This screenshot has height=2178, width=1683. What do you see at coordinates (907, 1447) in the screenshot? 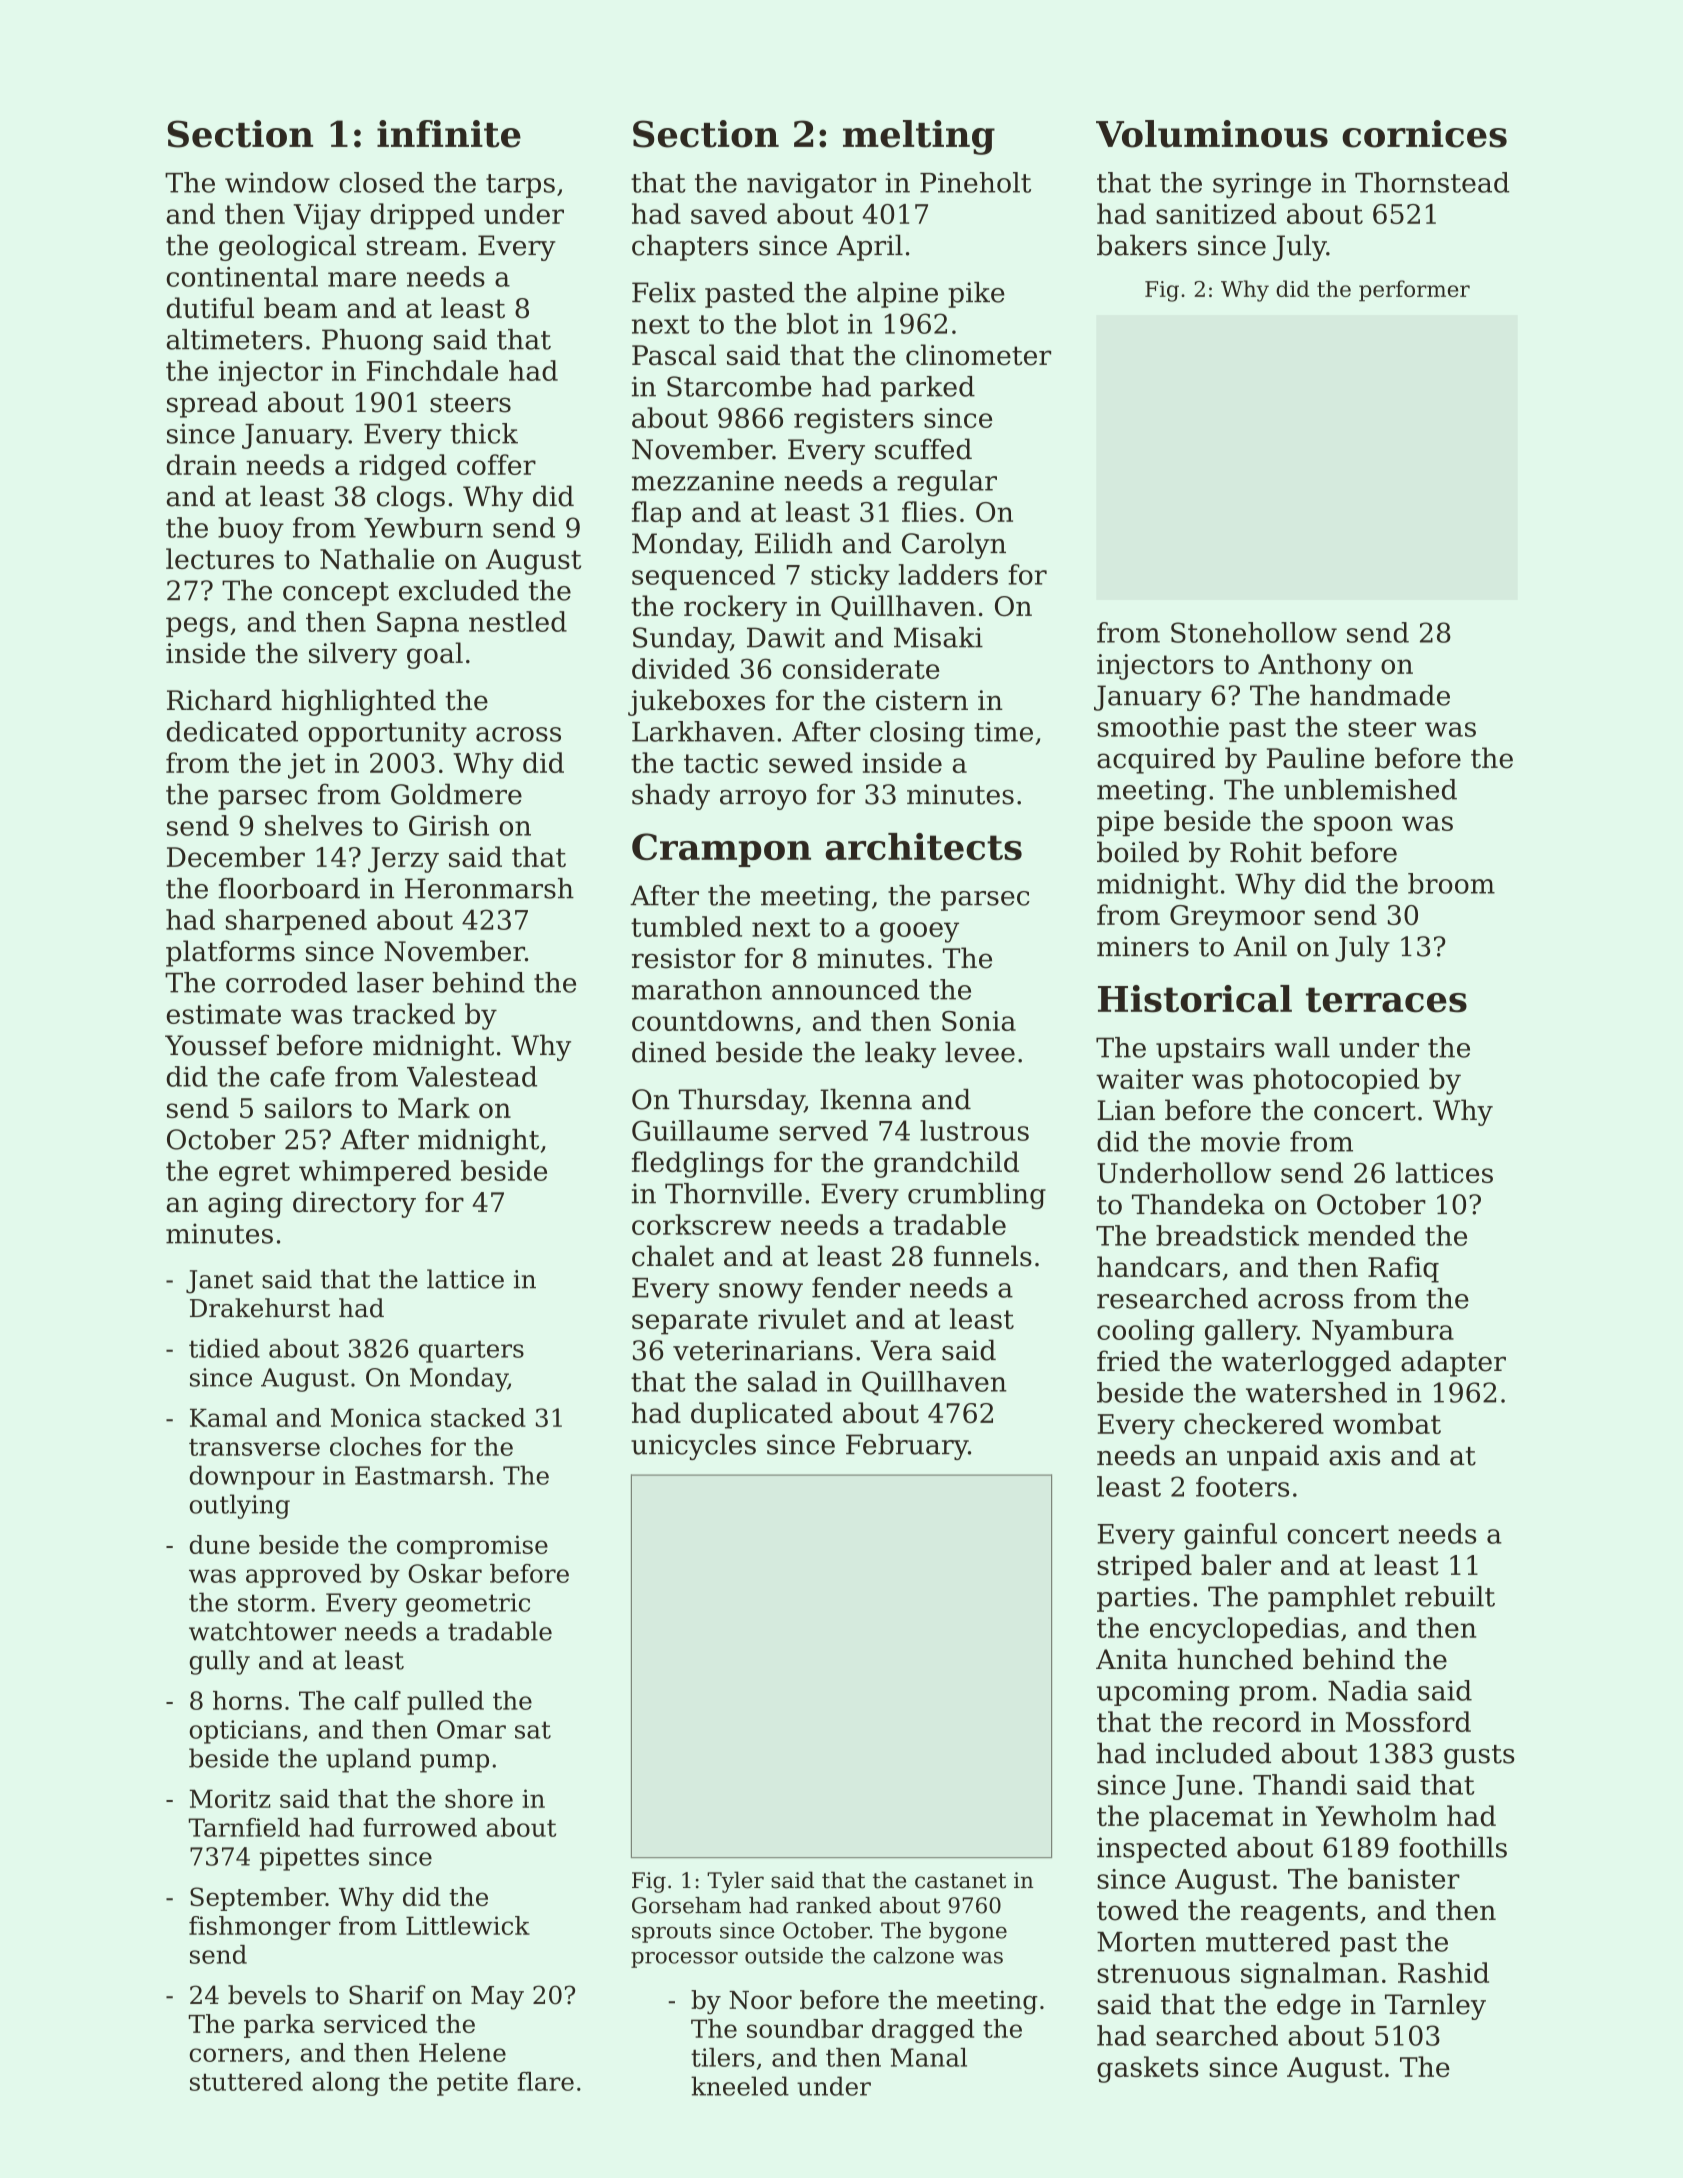
I see `February` at bounding box center [907, 1447].
